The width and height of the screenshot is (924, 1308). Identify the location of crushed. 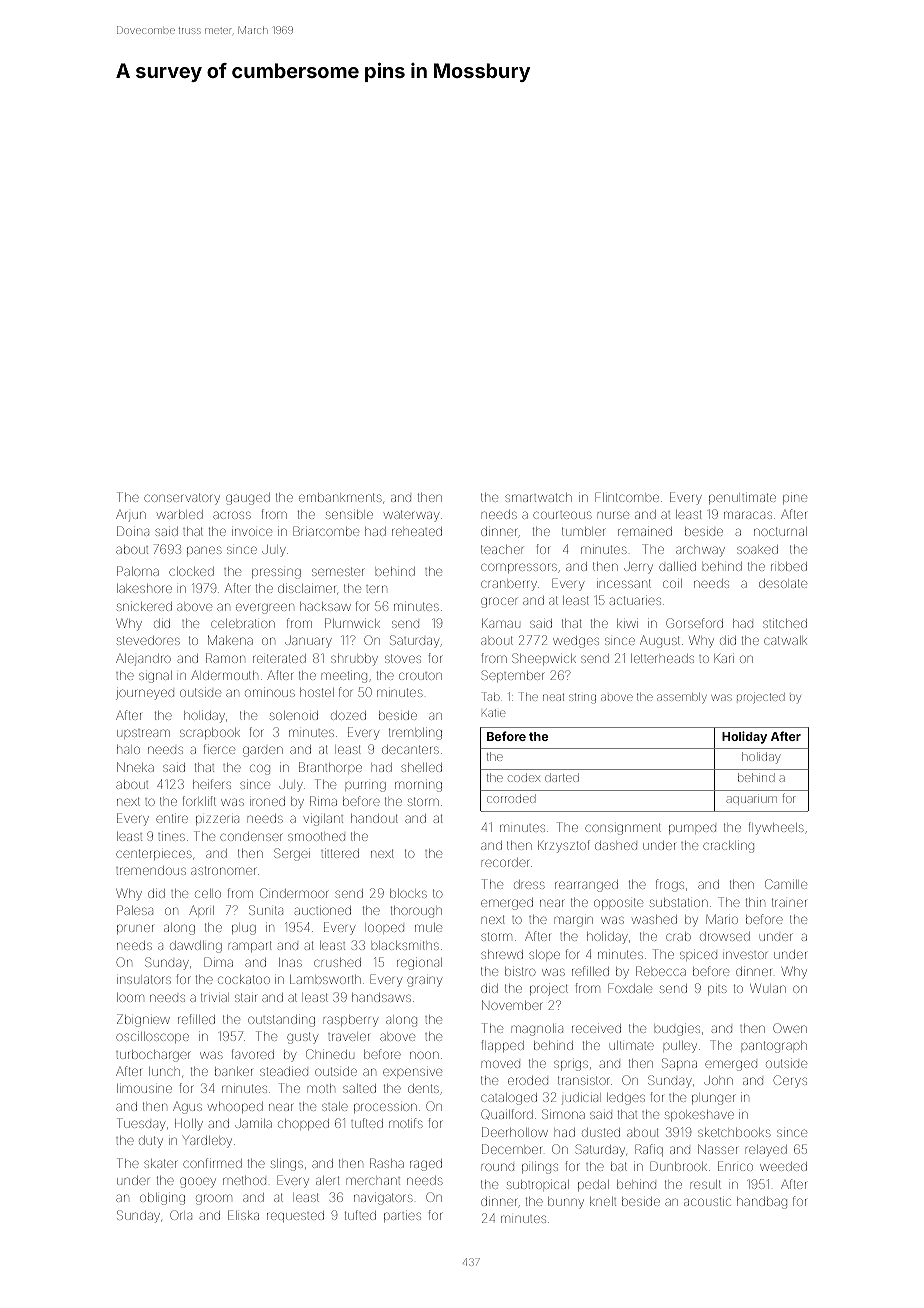
(337, 962).
